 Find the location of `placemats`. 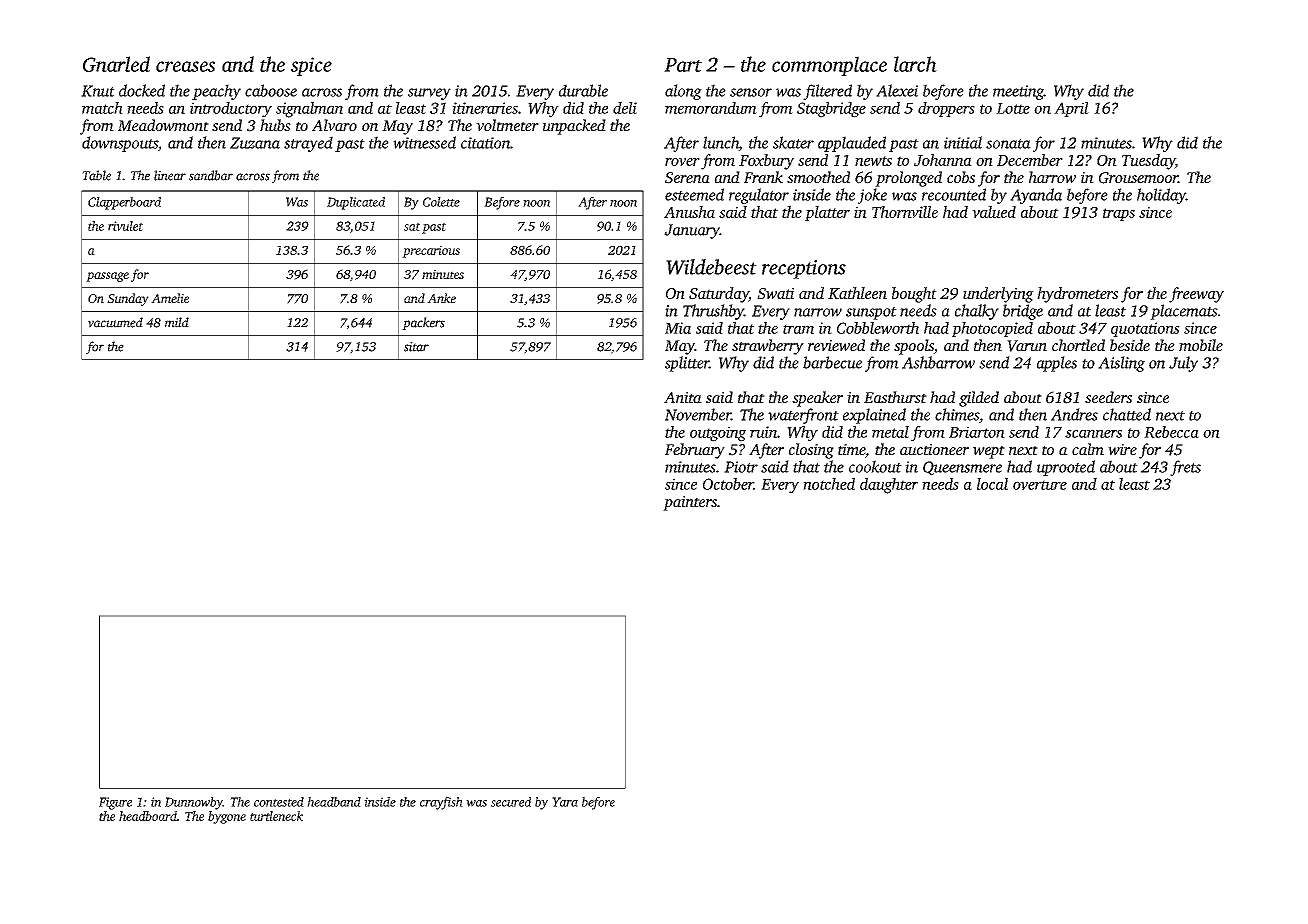

placemats is located at coordinates (1184, 312).
